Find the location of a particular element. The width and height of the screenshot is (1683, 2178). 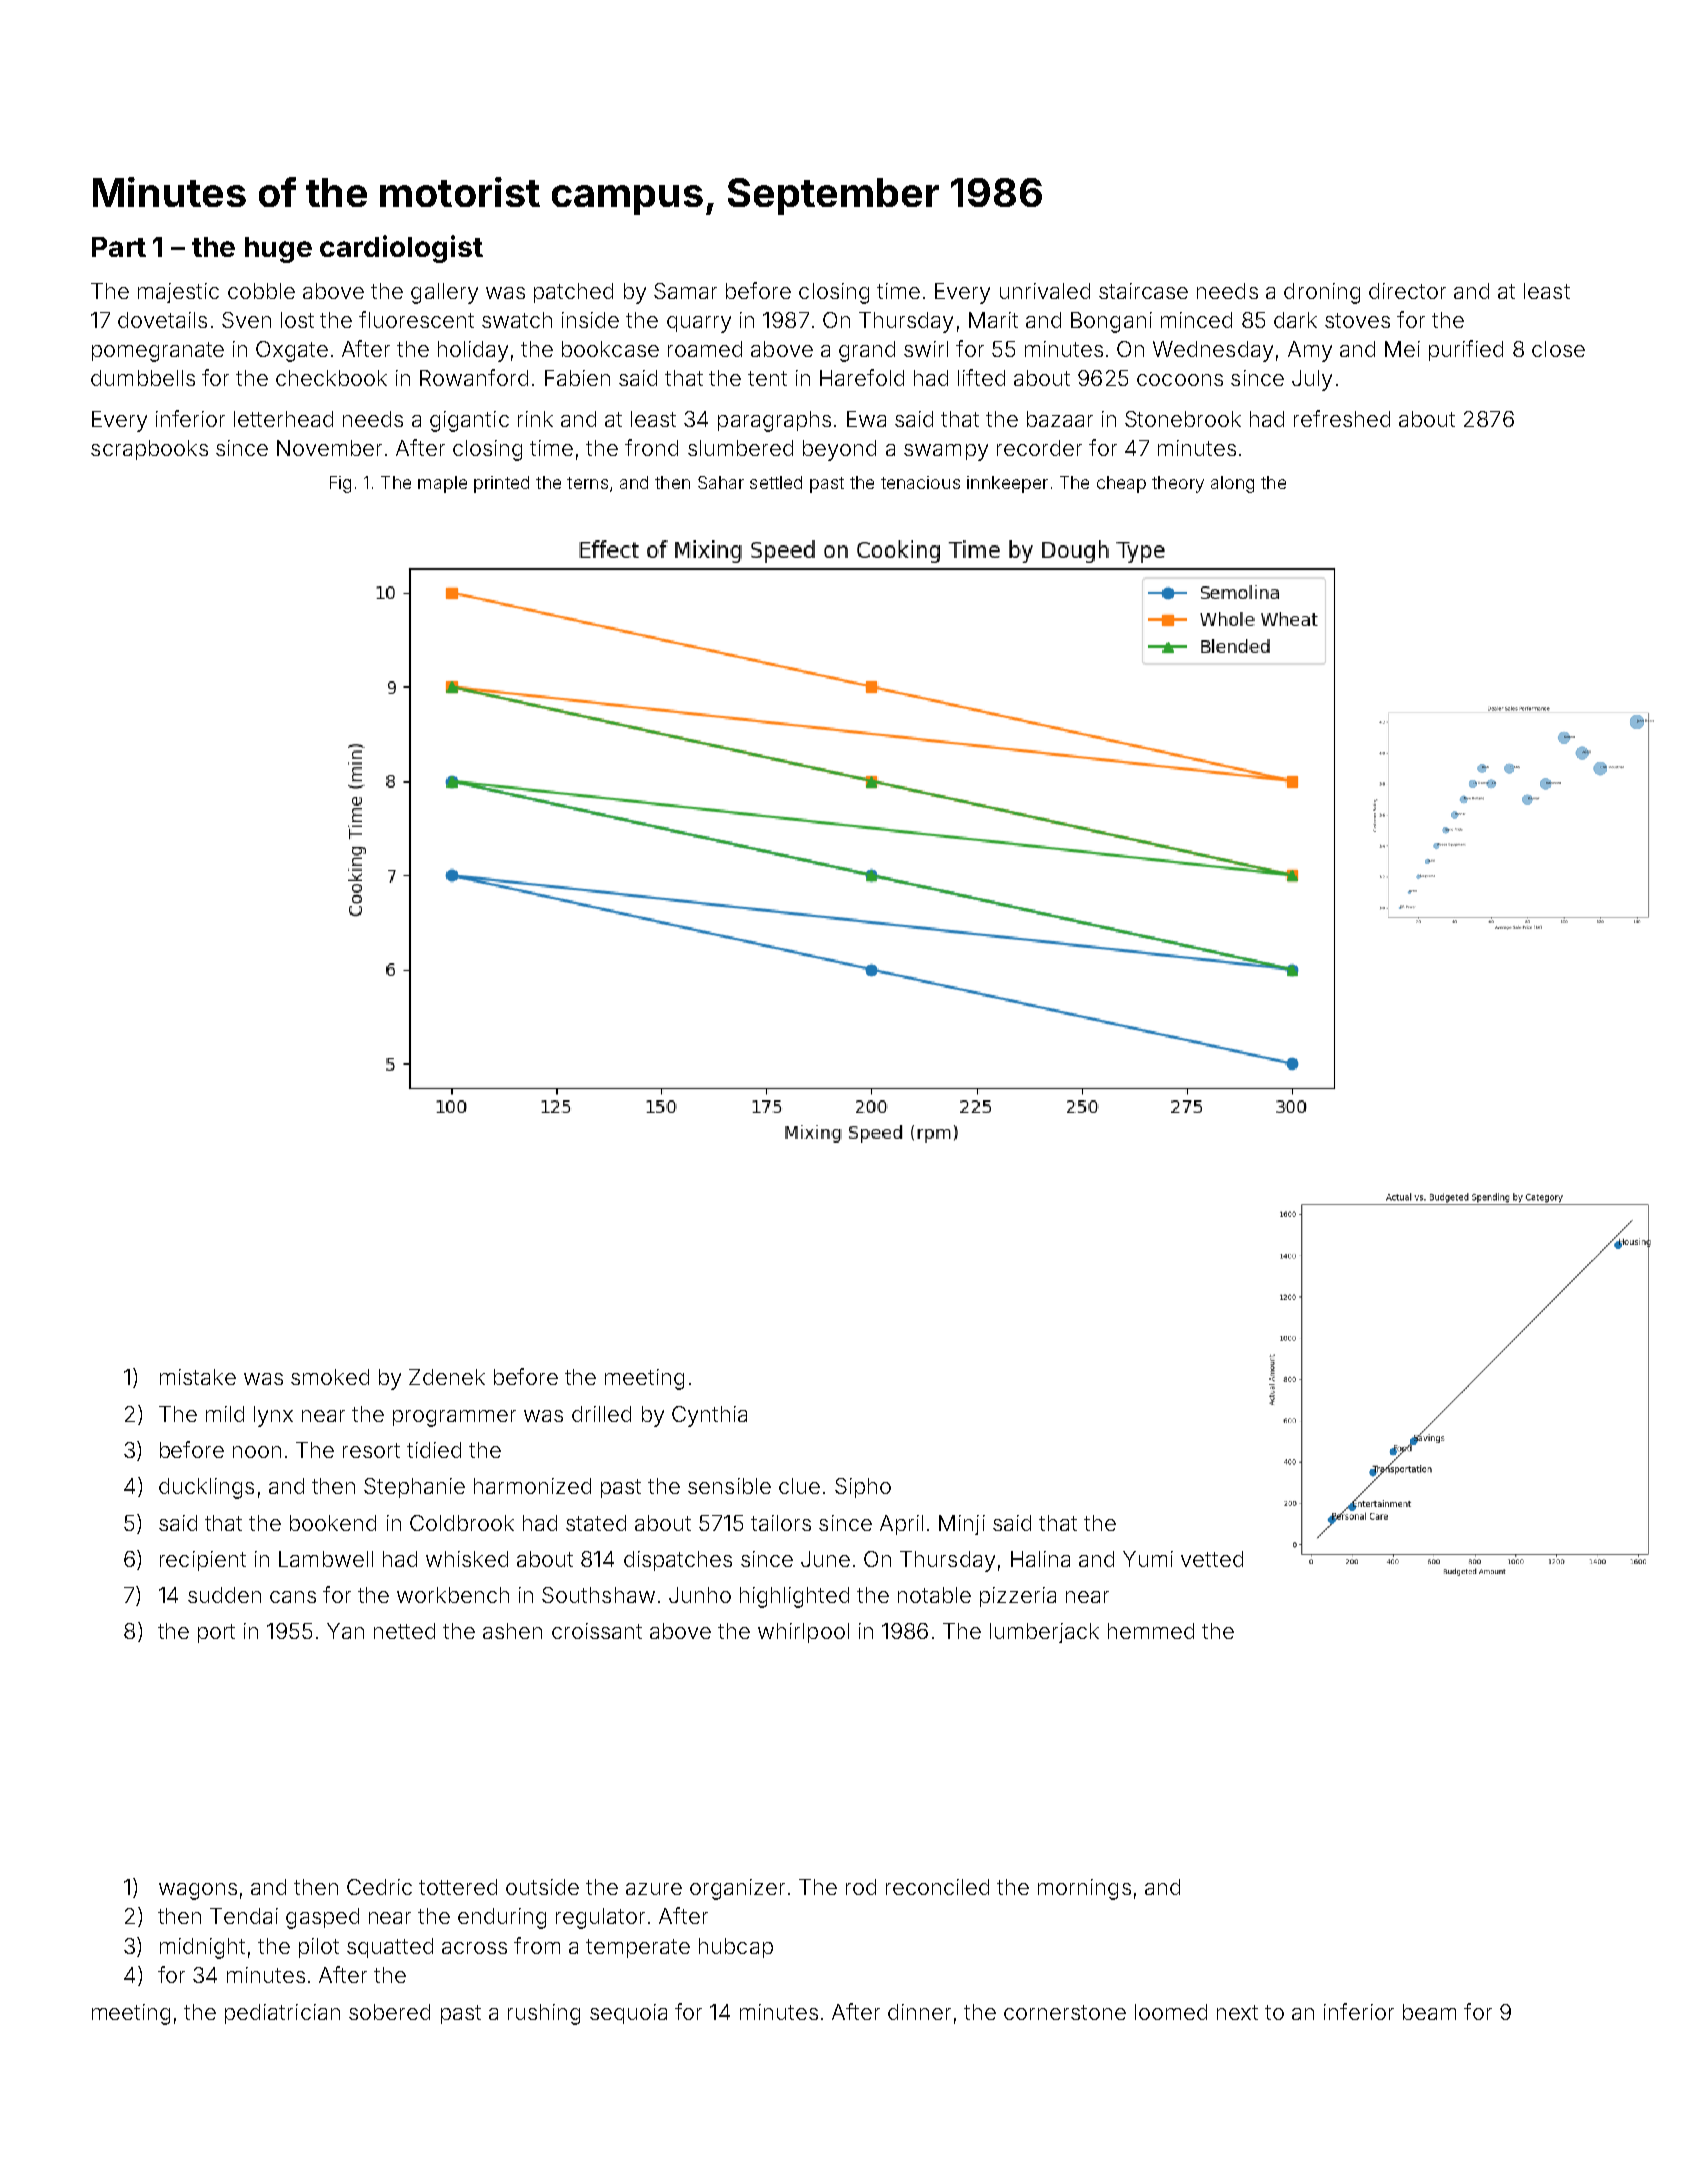

minced is located at coordinates (1196, 320).
